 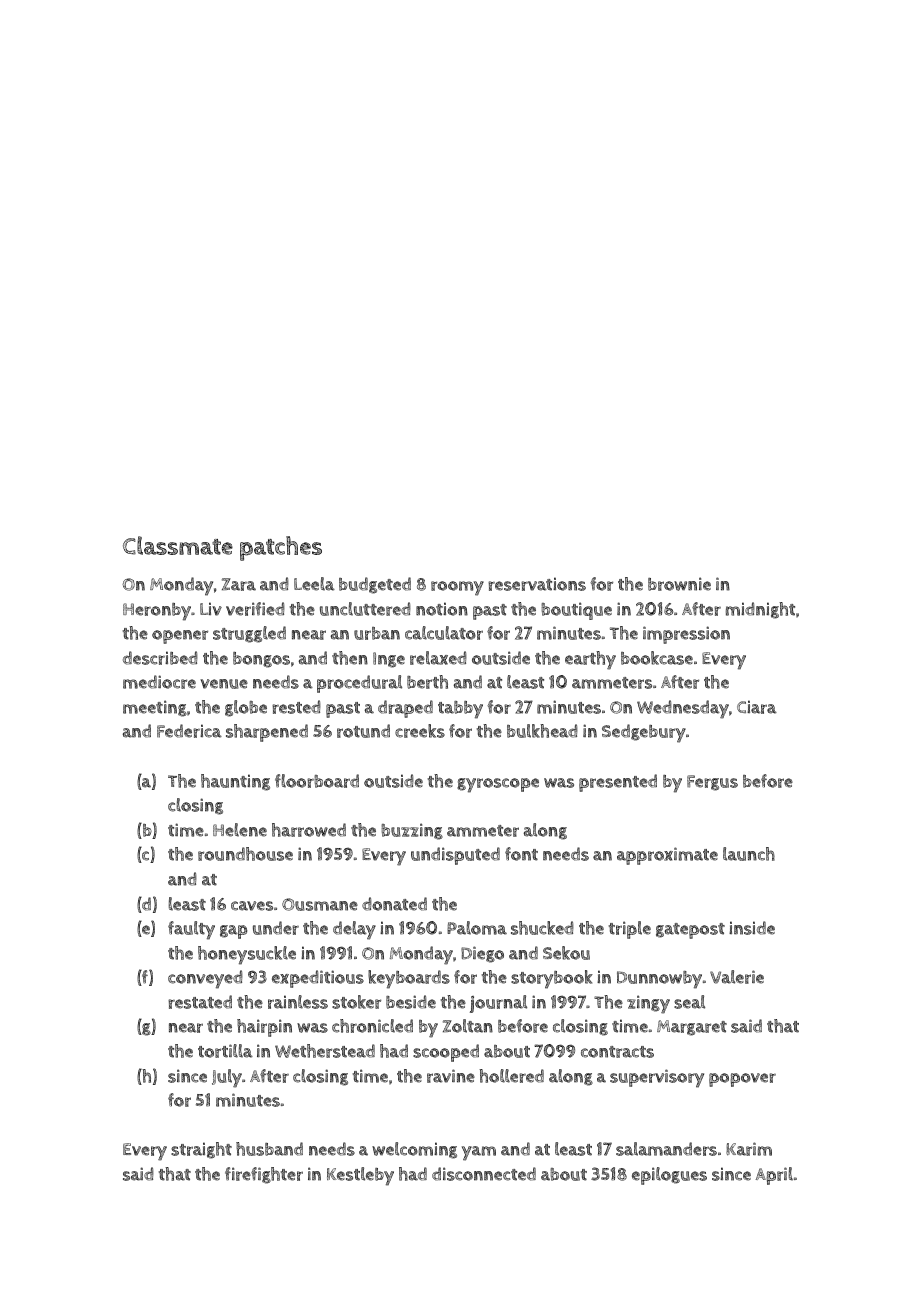 What do you see at coordinates (444, 633) in the screenshot?
I see `calculator` at bounding box center [444, 633].
